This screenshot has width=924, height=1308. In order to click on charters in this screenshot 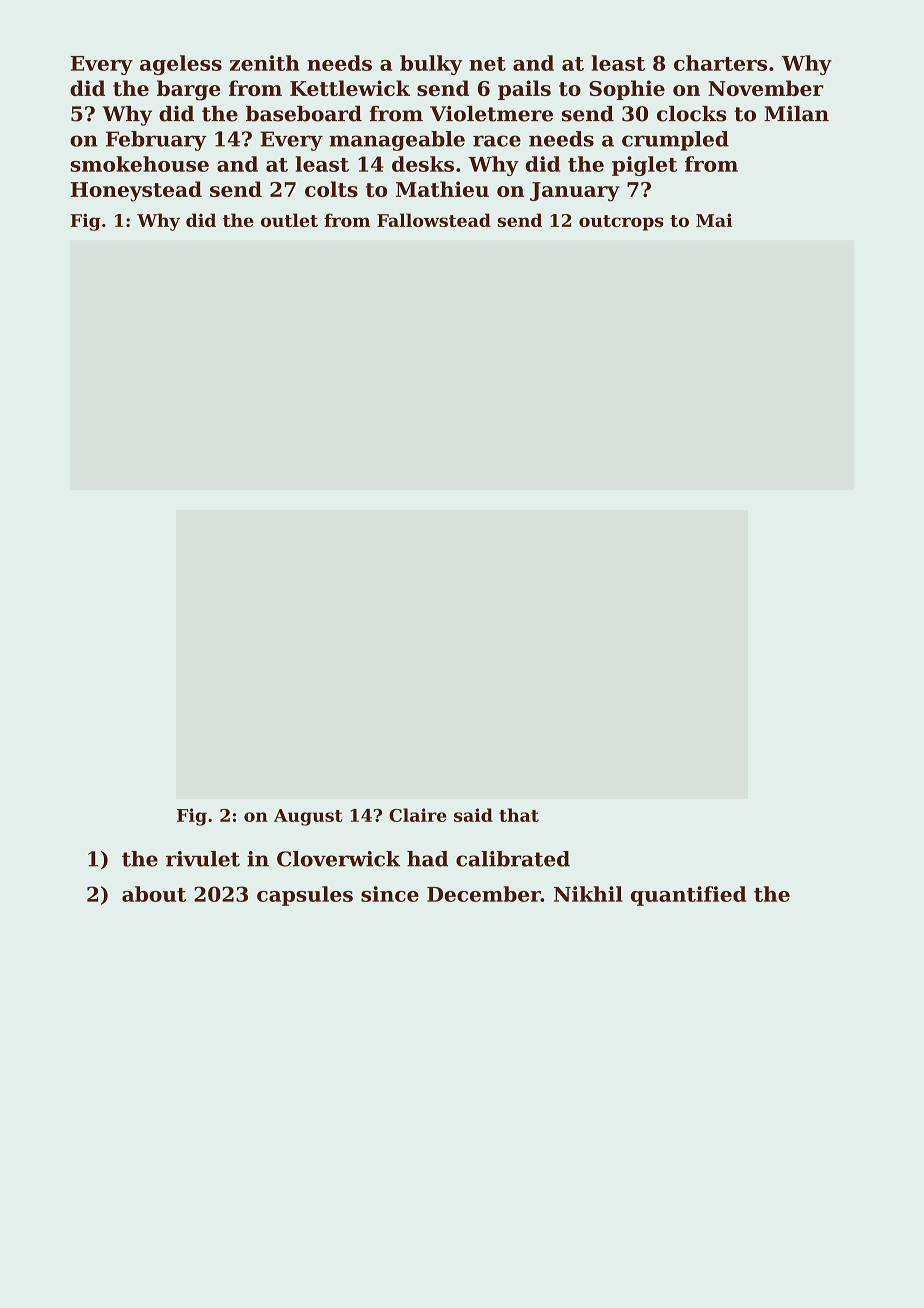, I will do `click(720, 63)`.
